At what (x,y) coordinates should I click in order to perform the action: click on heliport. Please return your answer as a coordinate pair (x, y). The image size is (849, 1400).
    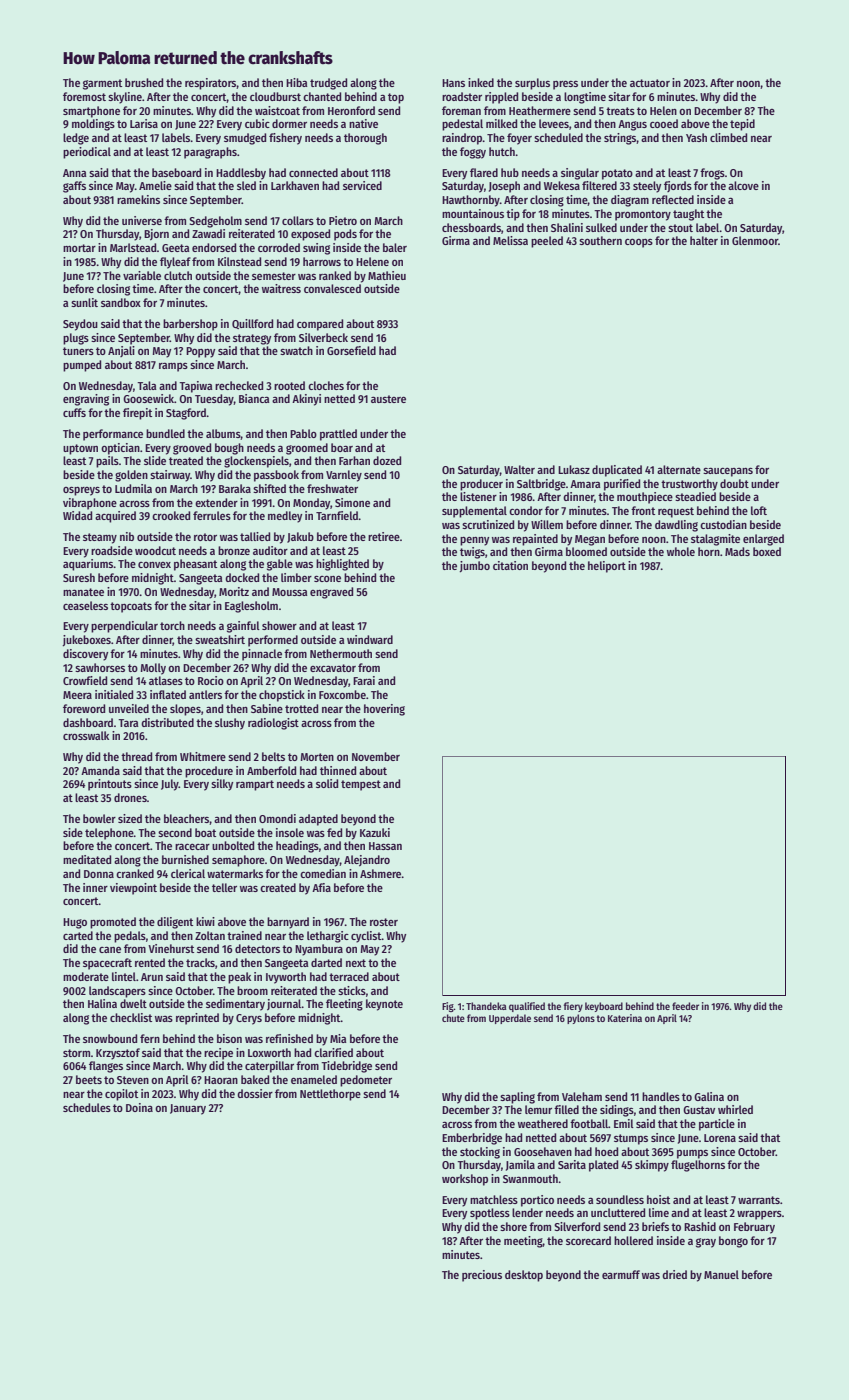
    Looking at the image, I should click on (607, 567).
